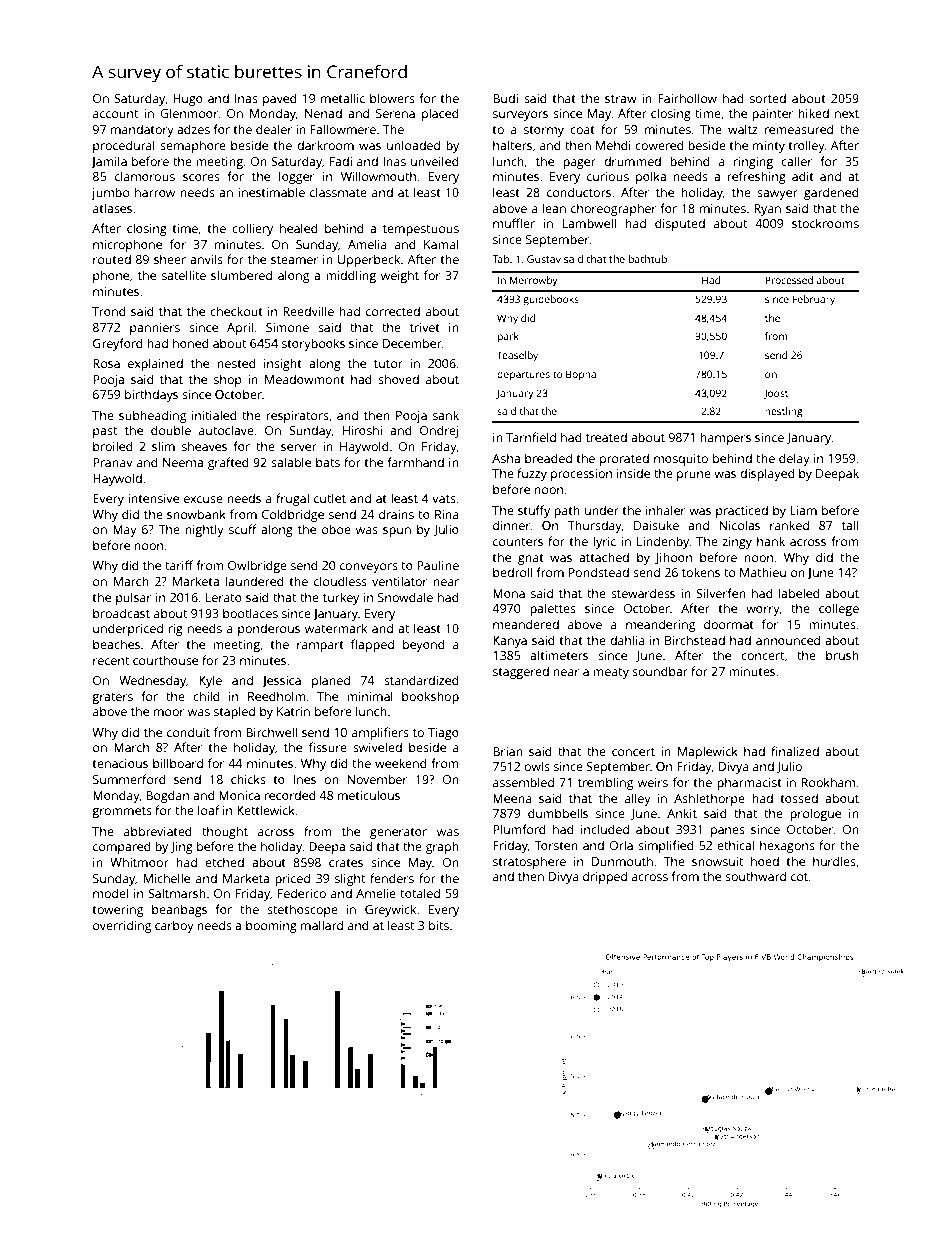  Describe the element at coordinates (395, 113) in the screenshot. I see `Serena` at that location.
